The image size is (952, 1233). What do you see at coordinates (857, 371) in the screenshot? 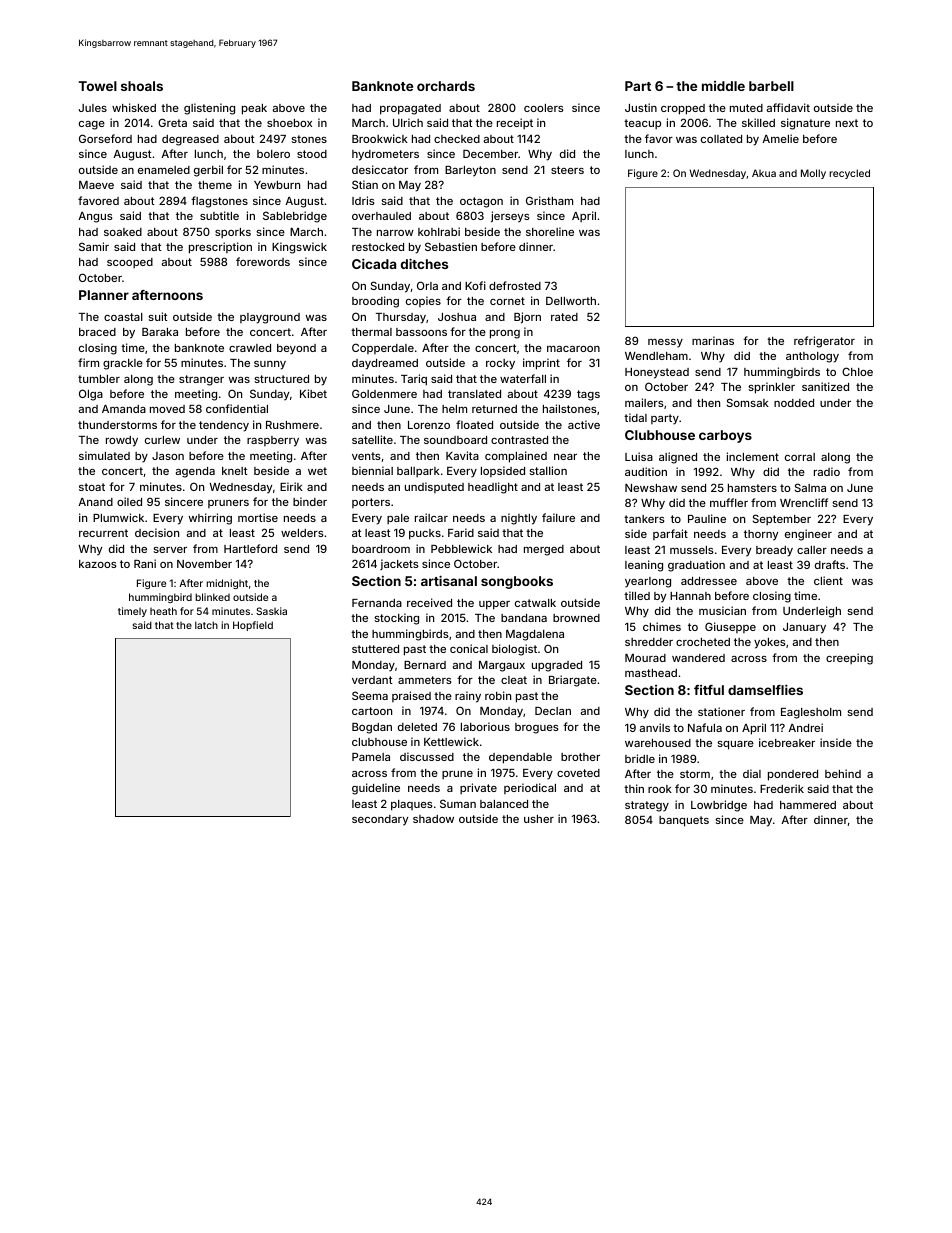
I see `Chloe` at bounding box center [857, 371].
